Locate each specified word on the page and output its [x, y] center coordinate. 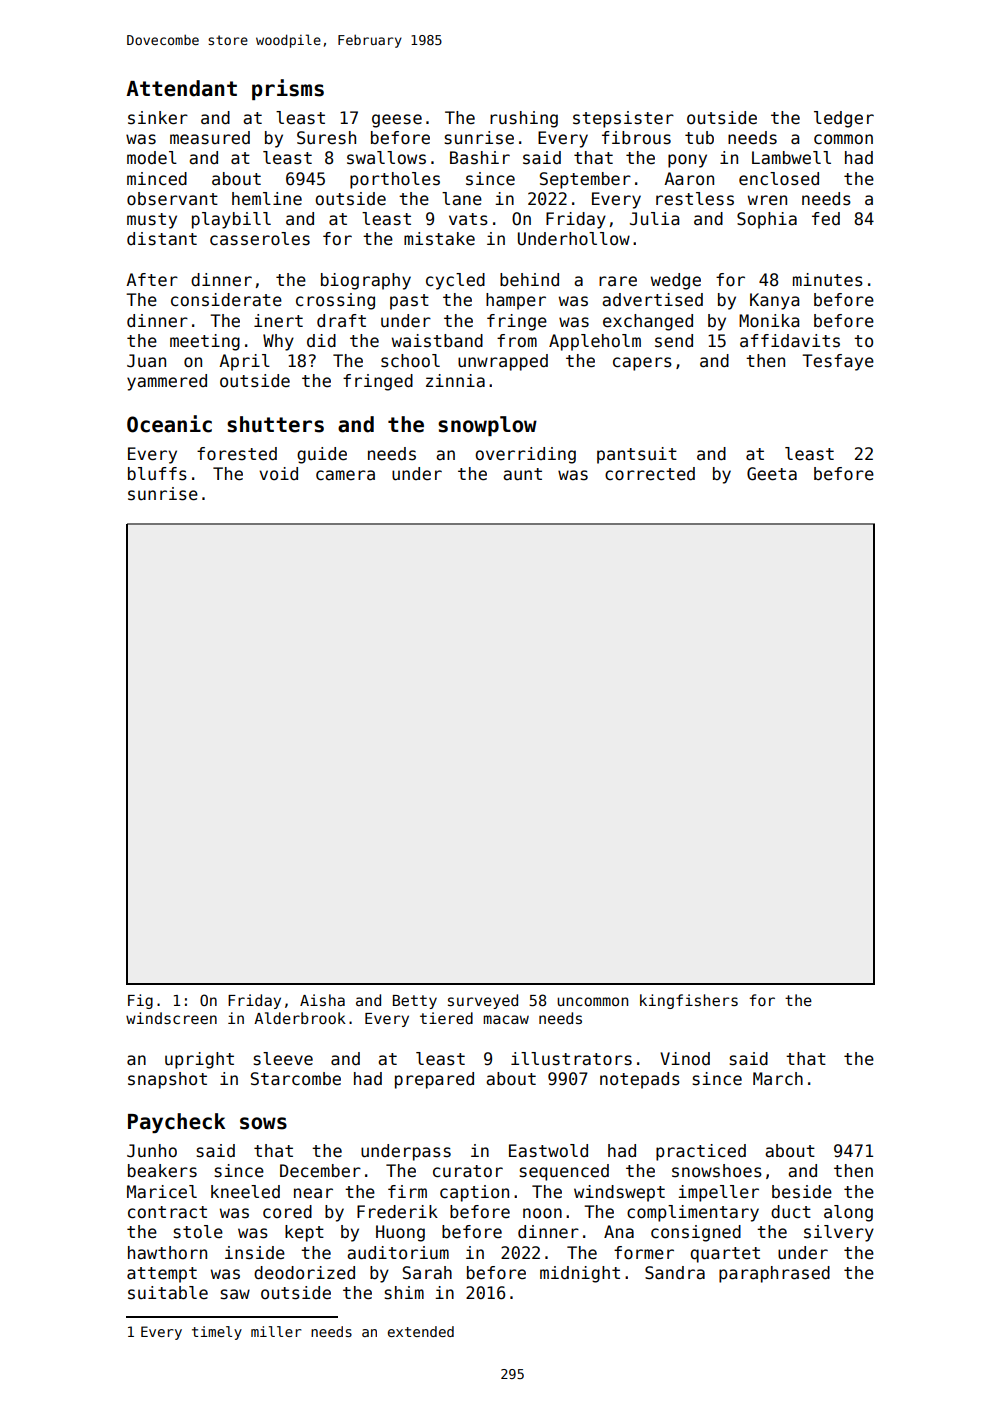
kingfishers [689, 1001]
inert [278, 321]
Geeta [772, 474]
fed [826, 219]
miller [276, 1331]
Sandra [675, 1273]
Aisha [322, 1000]
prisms [288, 89]
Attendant [181, 88]
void [278, 474]
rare [618, 281]
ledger [844, 119]
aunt [522, 474]
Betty [415, 1002]
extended [421, 1331]
